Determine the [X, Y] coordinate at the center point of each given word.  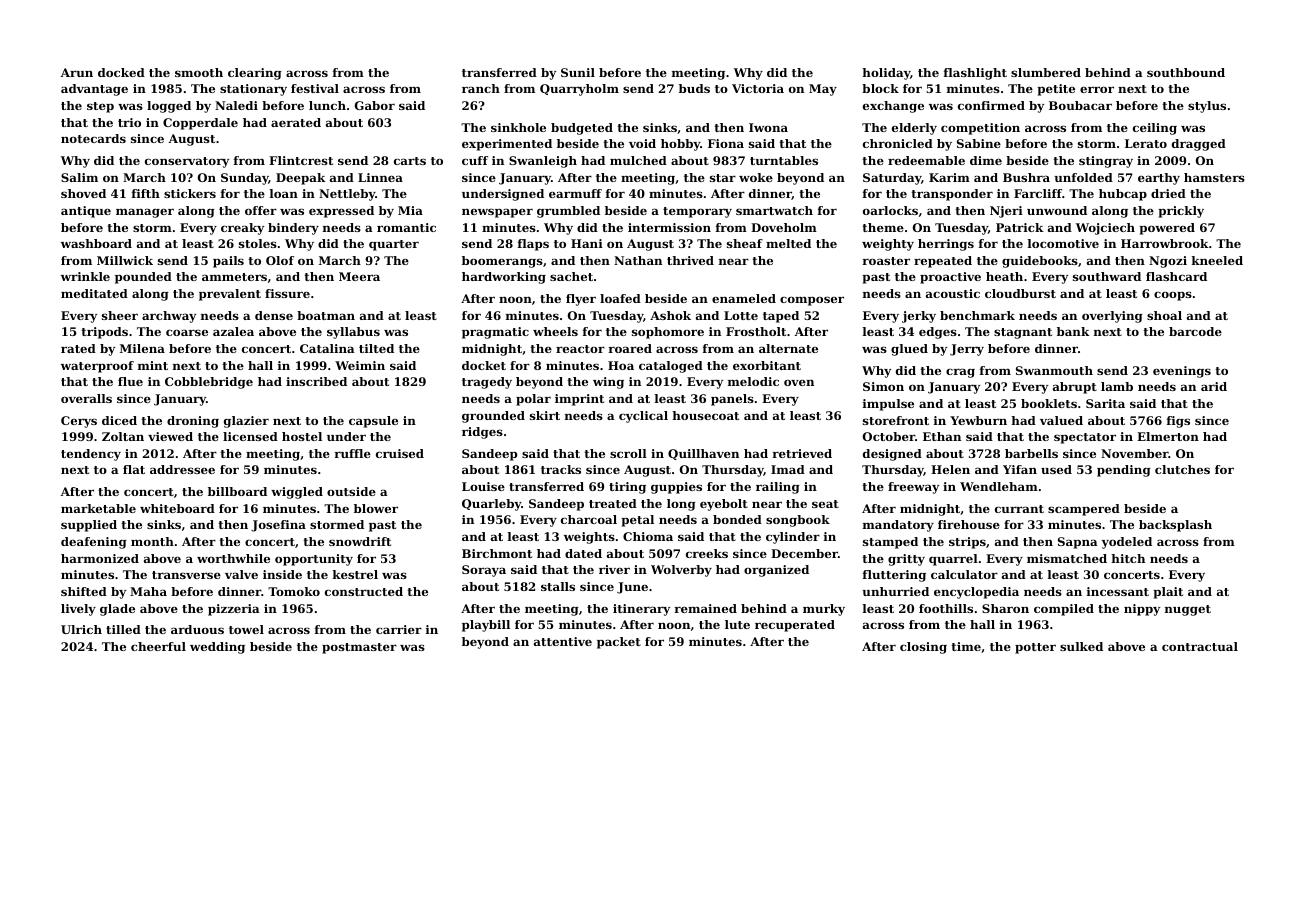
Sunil [578, 72]
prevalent [230, 295]
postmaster [359, 648]
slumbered [1046, 72]
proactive [950, 278]
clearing [255, 74]
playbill [486, 626]
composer [812, 301]
